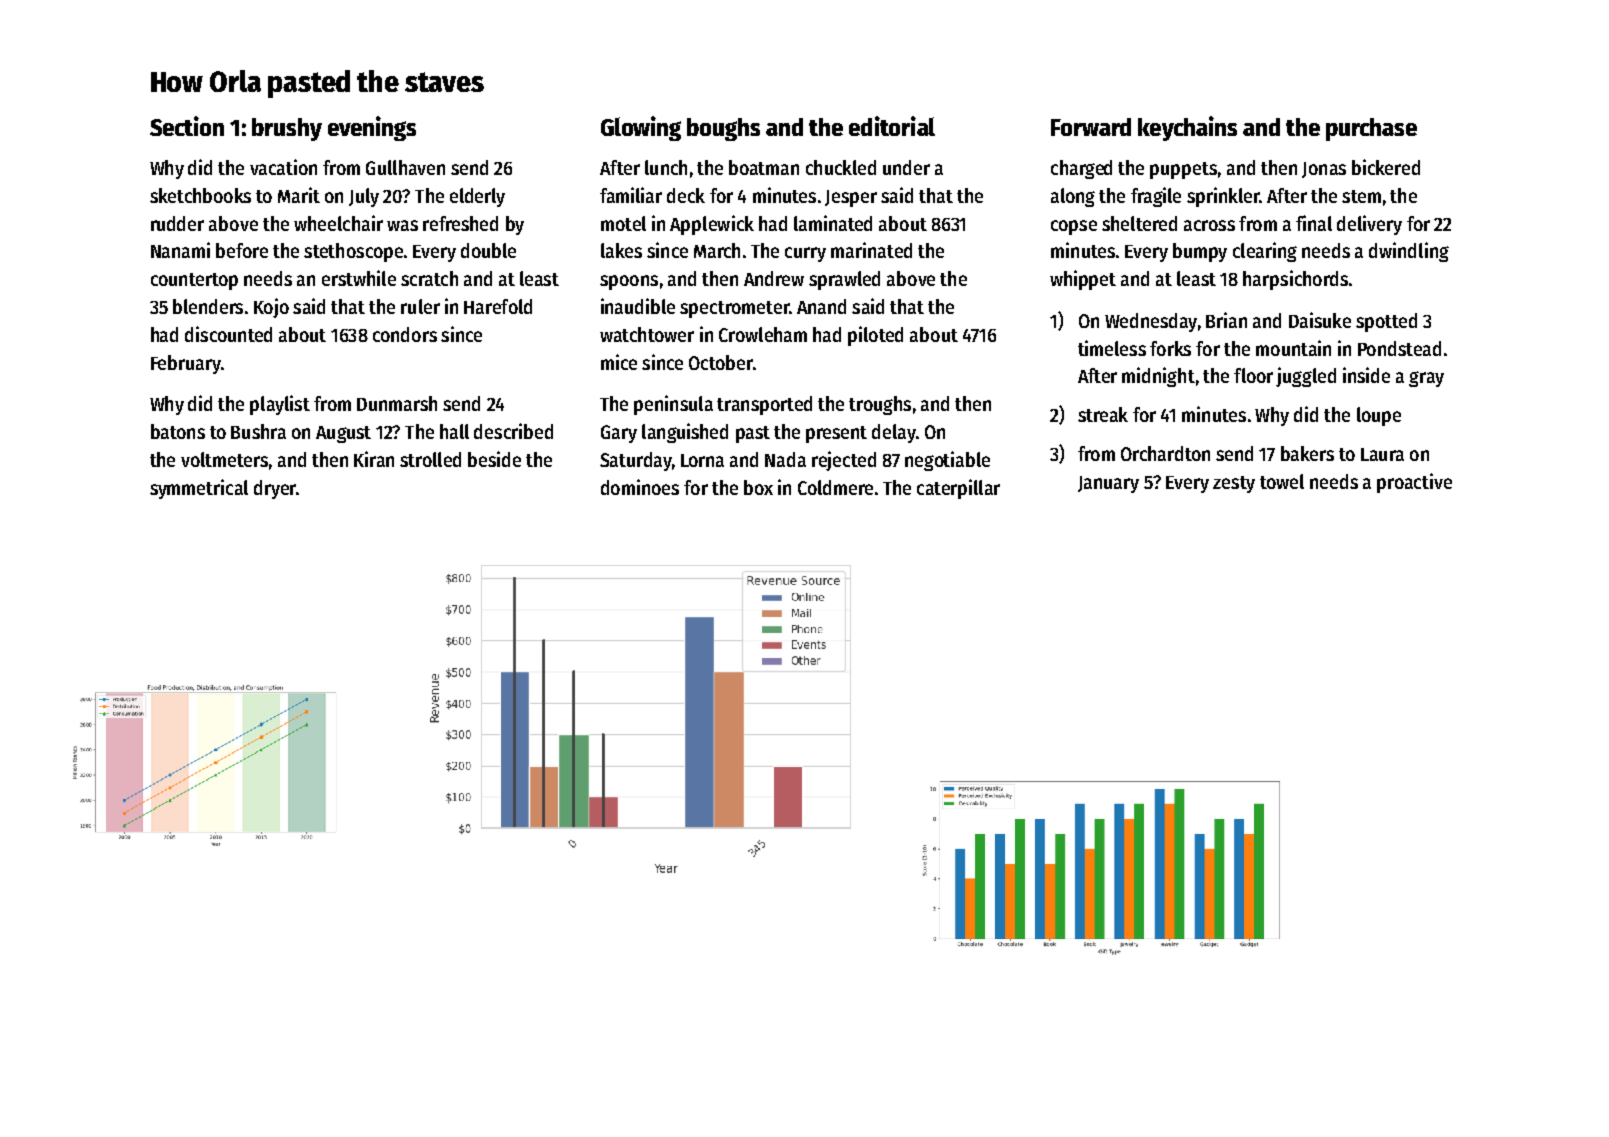 Image resolution: width=1609 pixels, height=1137 pixels. Describe the element at coordinates (199, 489) in the screenshot. I see `symmetrical` at that location.
